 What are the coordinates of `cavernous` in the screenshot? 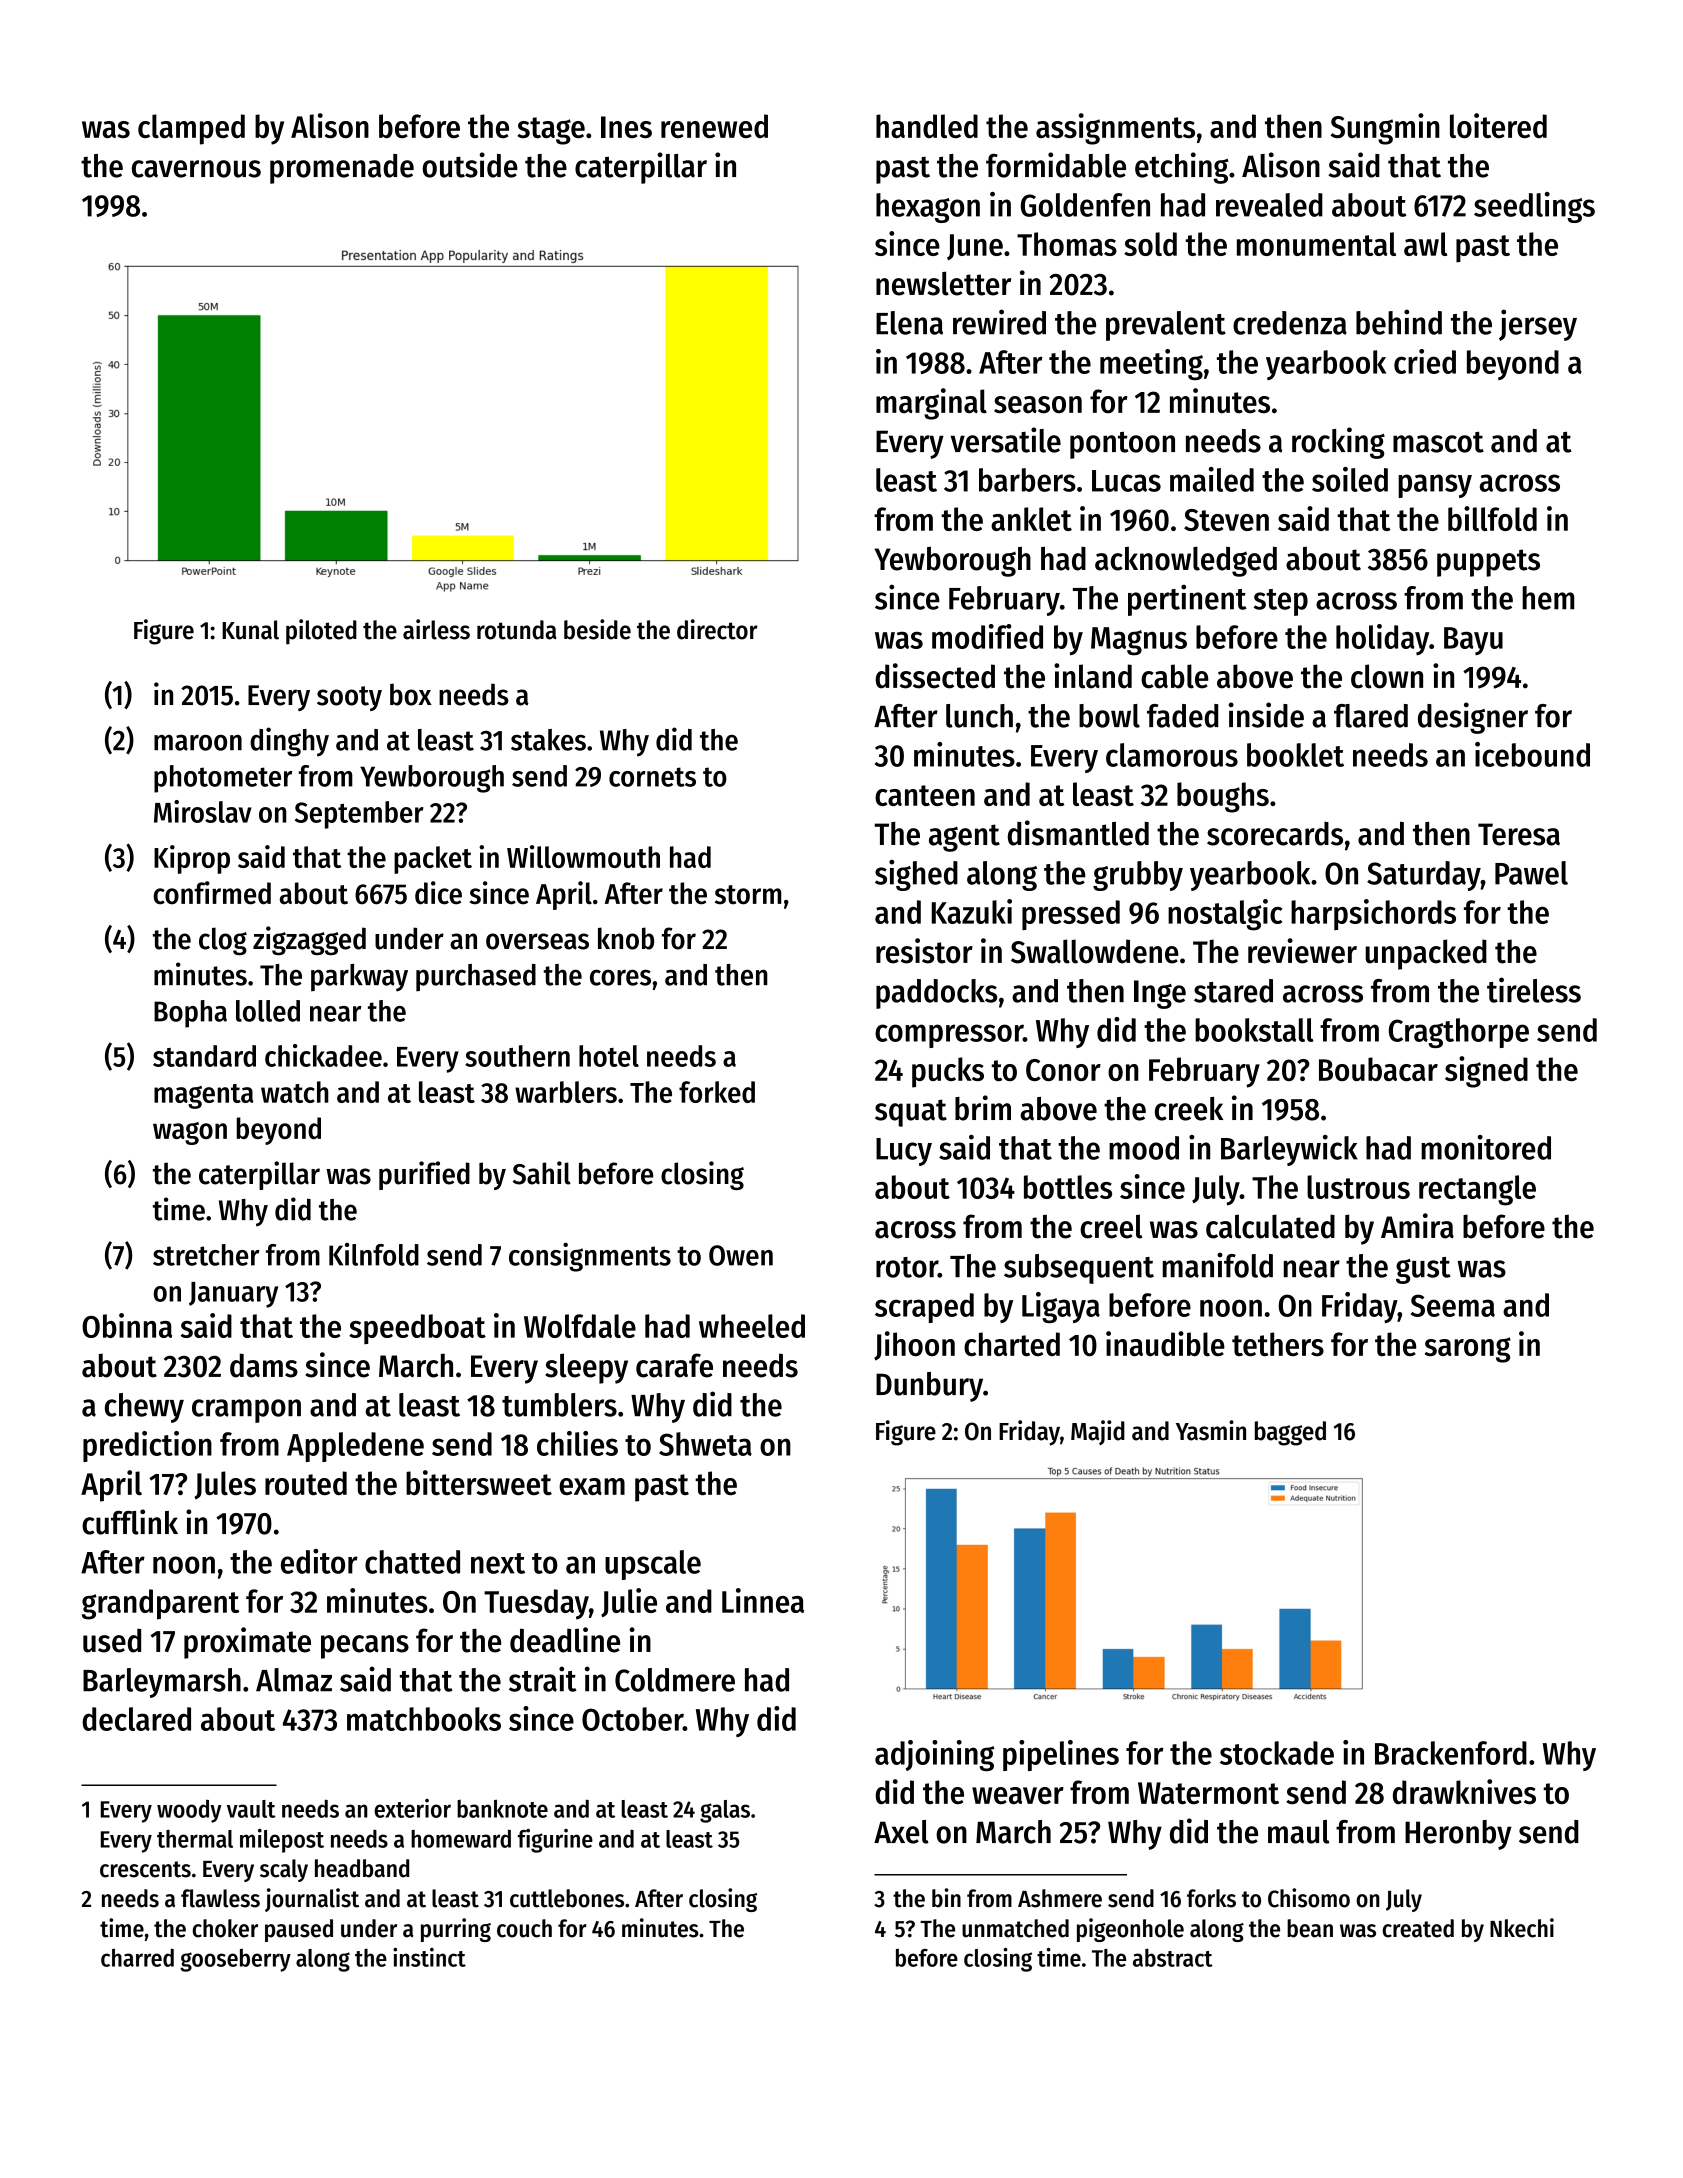 It's located at (196, 169).
